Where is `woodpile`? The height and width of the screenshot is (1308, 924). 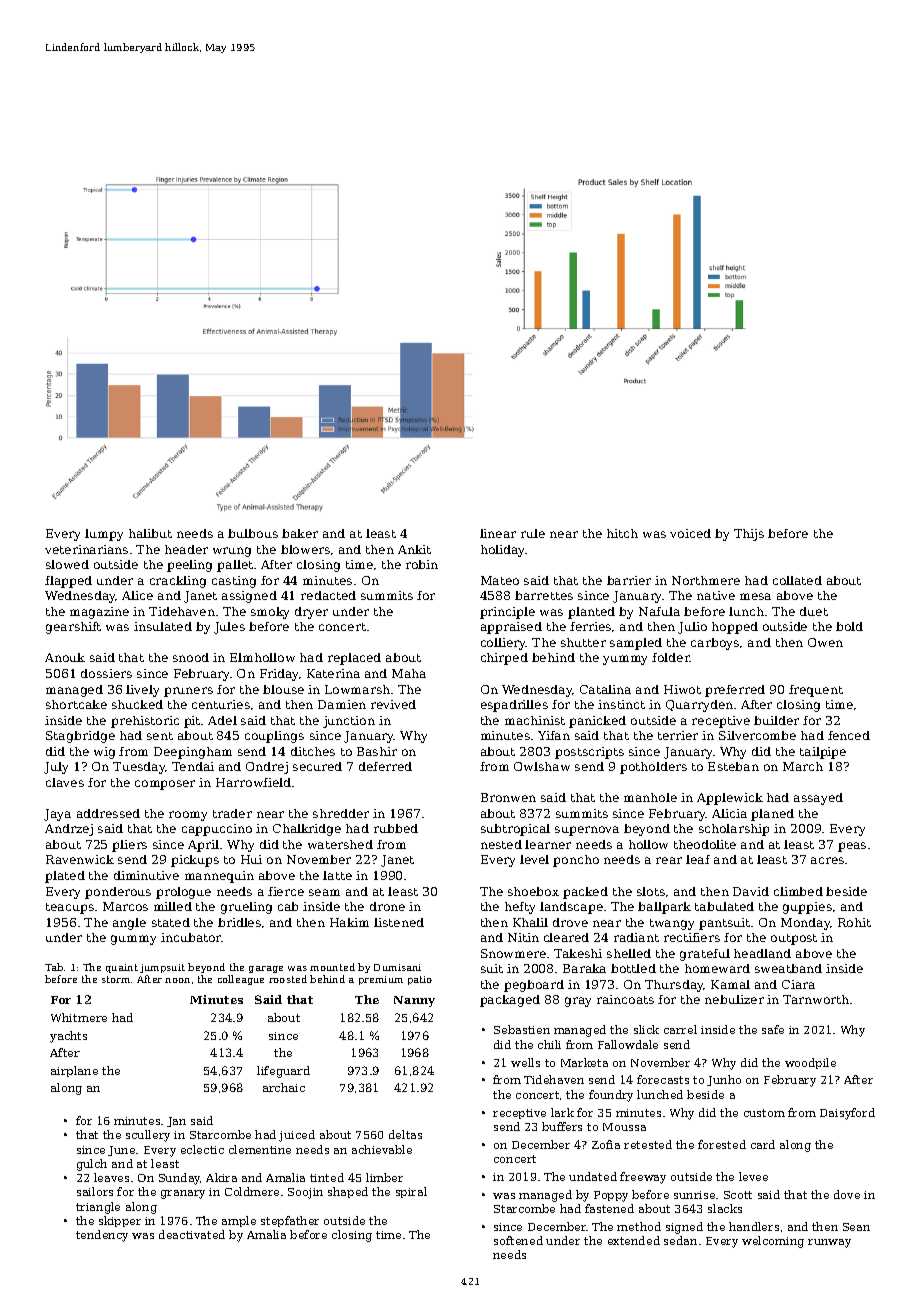
woodpile is located at coordinates (810, 1063).
